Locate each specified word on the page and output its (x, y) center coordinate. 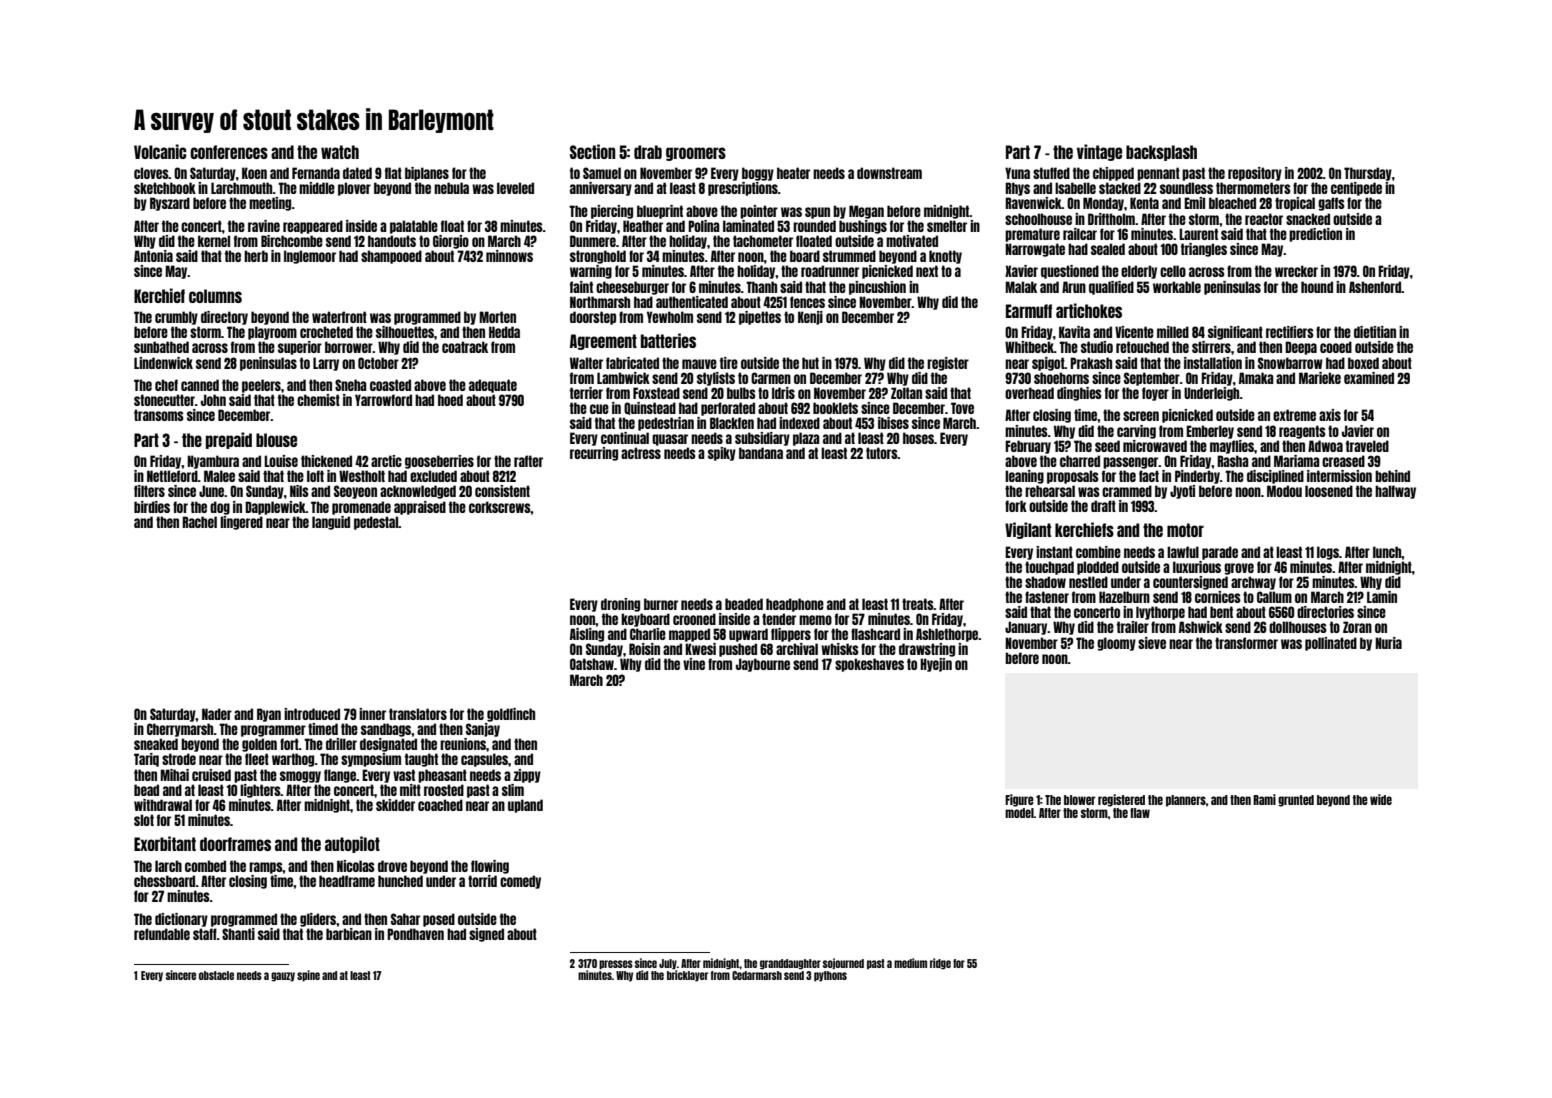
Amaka (1256, 378)
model (1019, 813)
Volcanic (160, 151)
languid (331, 523)
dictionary (181, 920)
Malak (1021, 287)
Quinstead (650, 408)
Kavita (1074, 332)
